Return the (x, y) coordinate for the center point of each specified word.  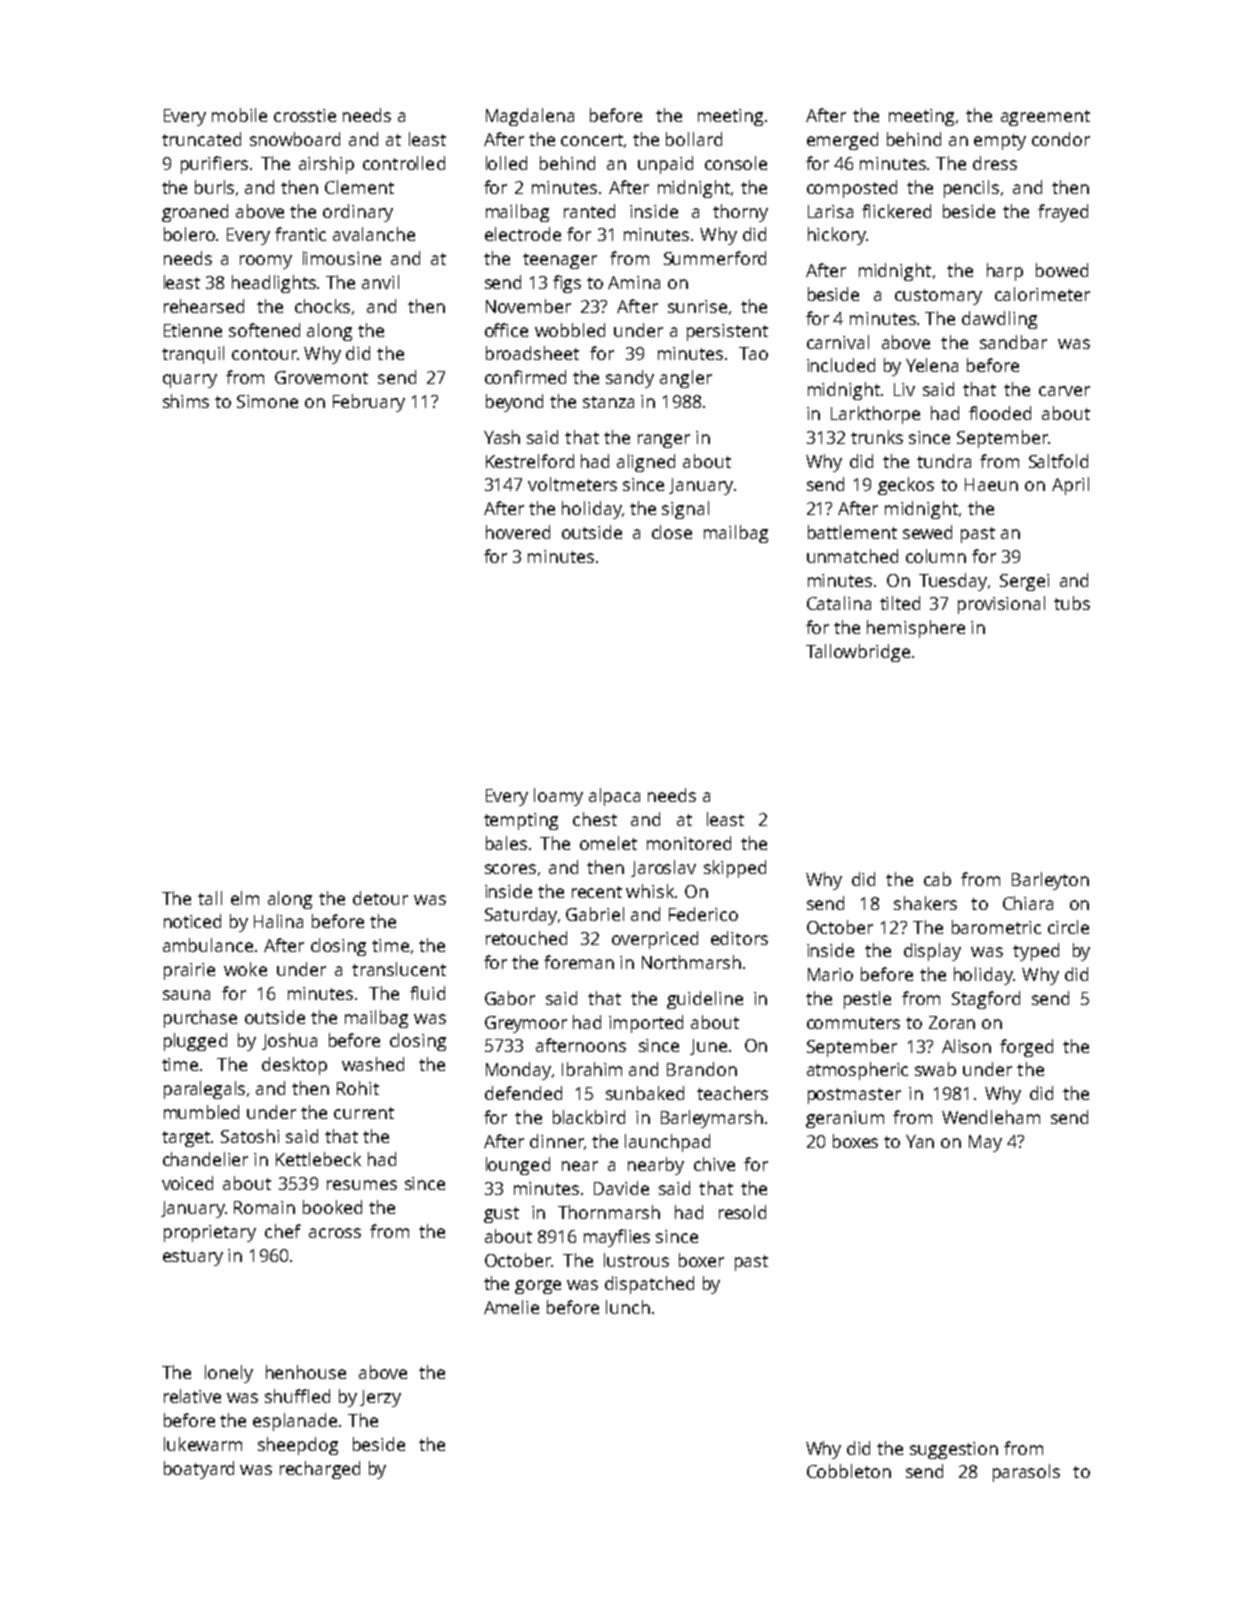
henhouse (306, 1372)
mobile (239, 115)
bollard (694, 139)
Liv (904, 389)
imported (646, 1024)
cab (937, 879)
